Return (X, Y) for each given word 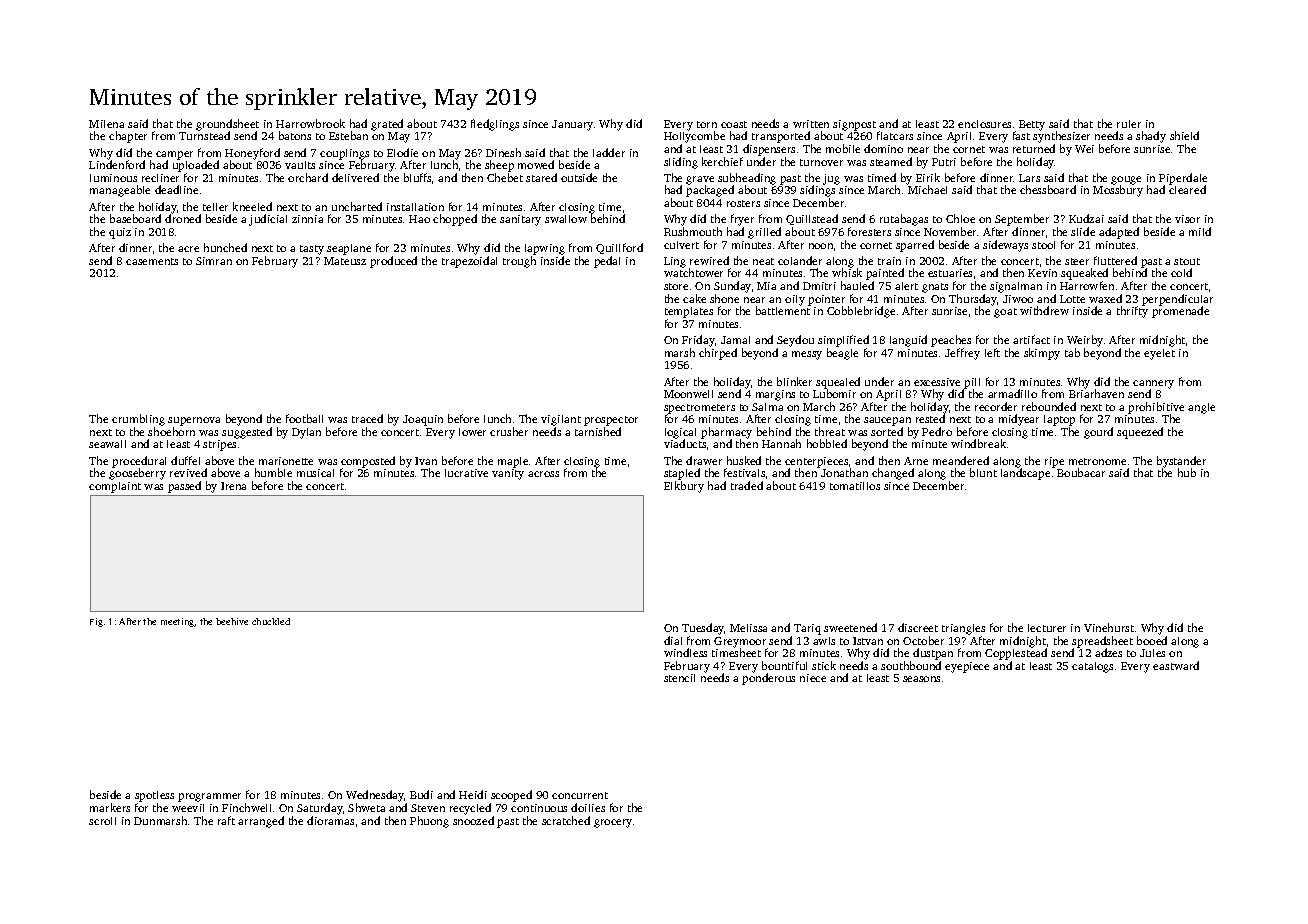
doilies (588, 807)
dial (673, 640)
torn (707, 124)
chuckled (271, 621)
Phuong (429, 822)
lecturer (1047, 628)
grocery (613, 823)
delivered (355, 177)
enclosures (984, 124)
